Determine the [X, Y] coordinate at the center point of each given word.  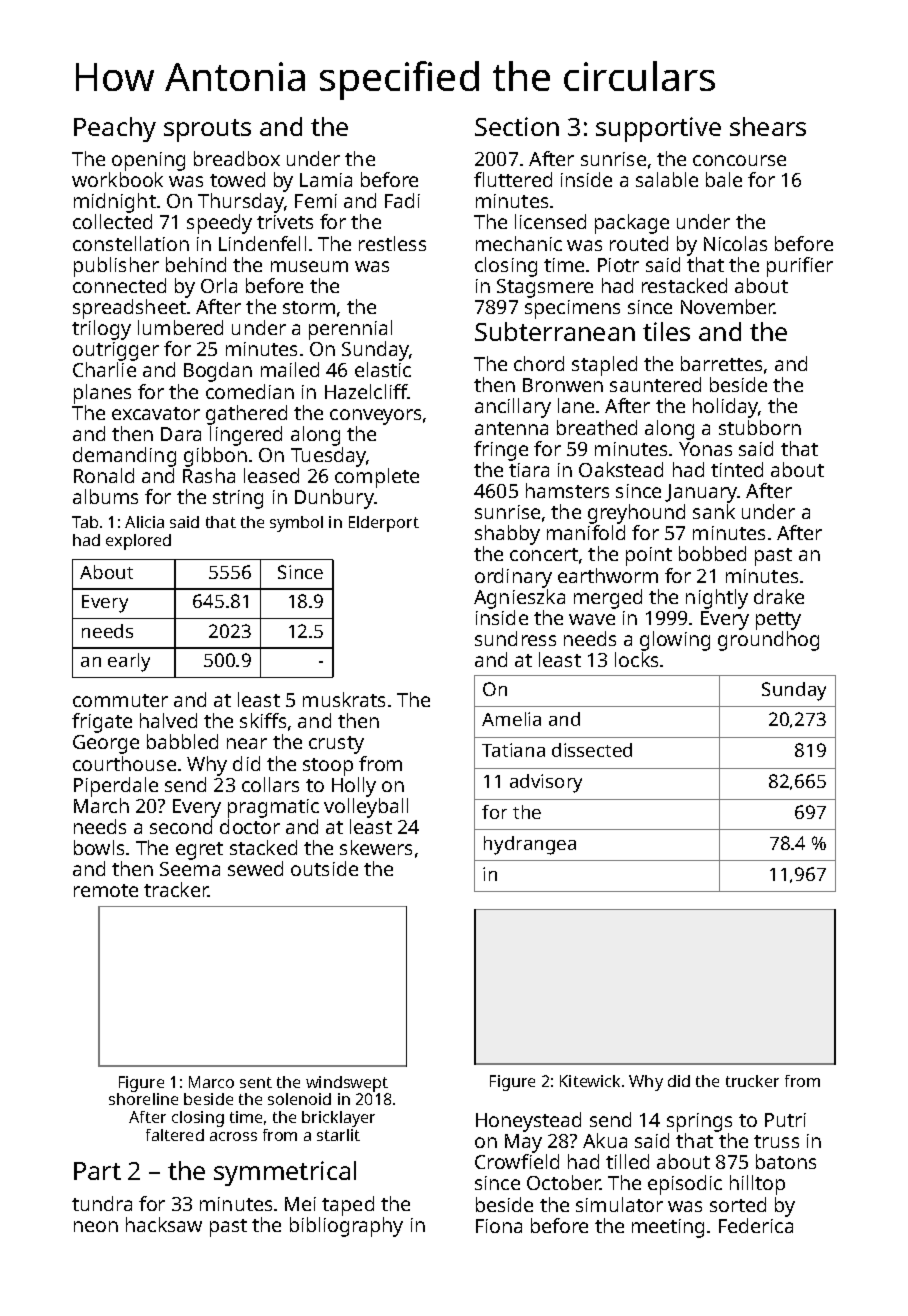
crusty [336, 745]
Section [517, 126]
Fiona [499, 1226]
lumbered [180, 327]
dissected [592, 750]
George [106, 744]
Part [97, 1171]
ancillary [513, 408]
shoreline [143, 1099]
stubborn [760, 427]
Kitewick [590, 1081]
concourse [739, 160]
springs [699, 1122]
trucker [752, 1081]
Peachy [115, 129]
